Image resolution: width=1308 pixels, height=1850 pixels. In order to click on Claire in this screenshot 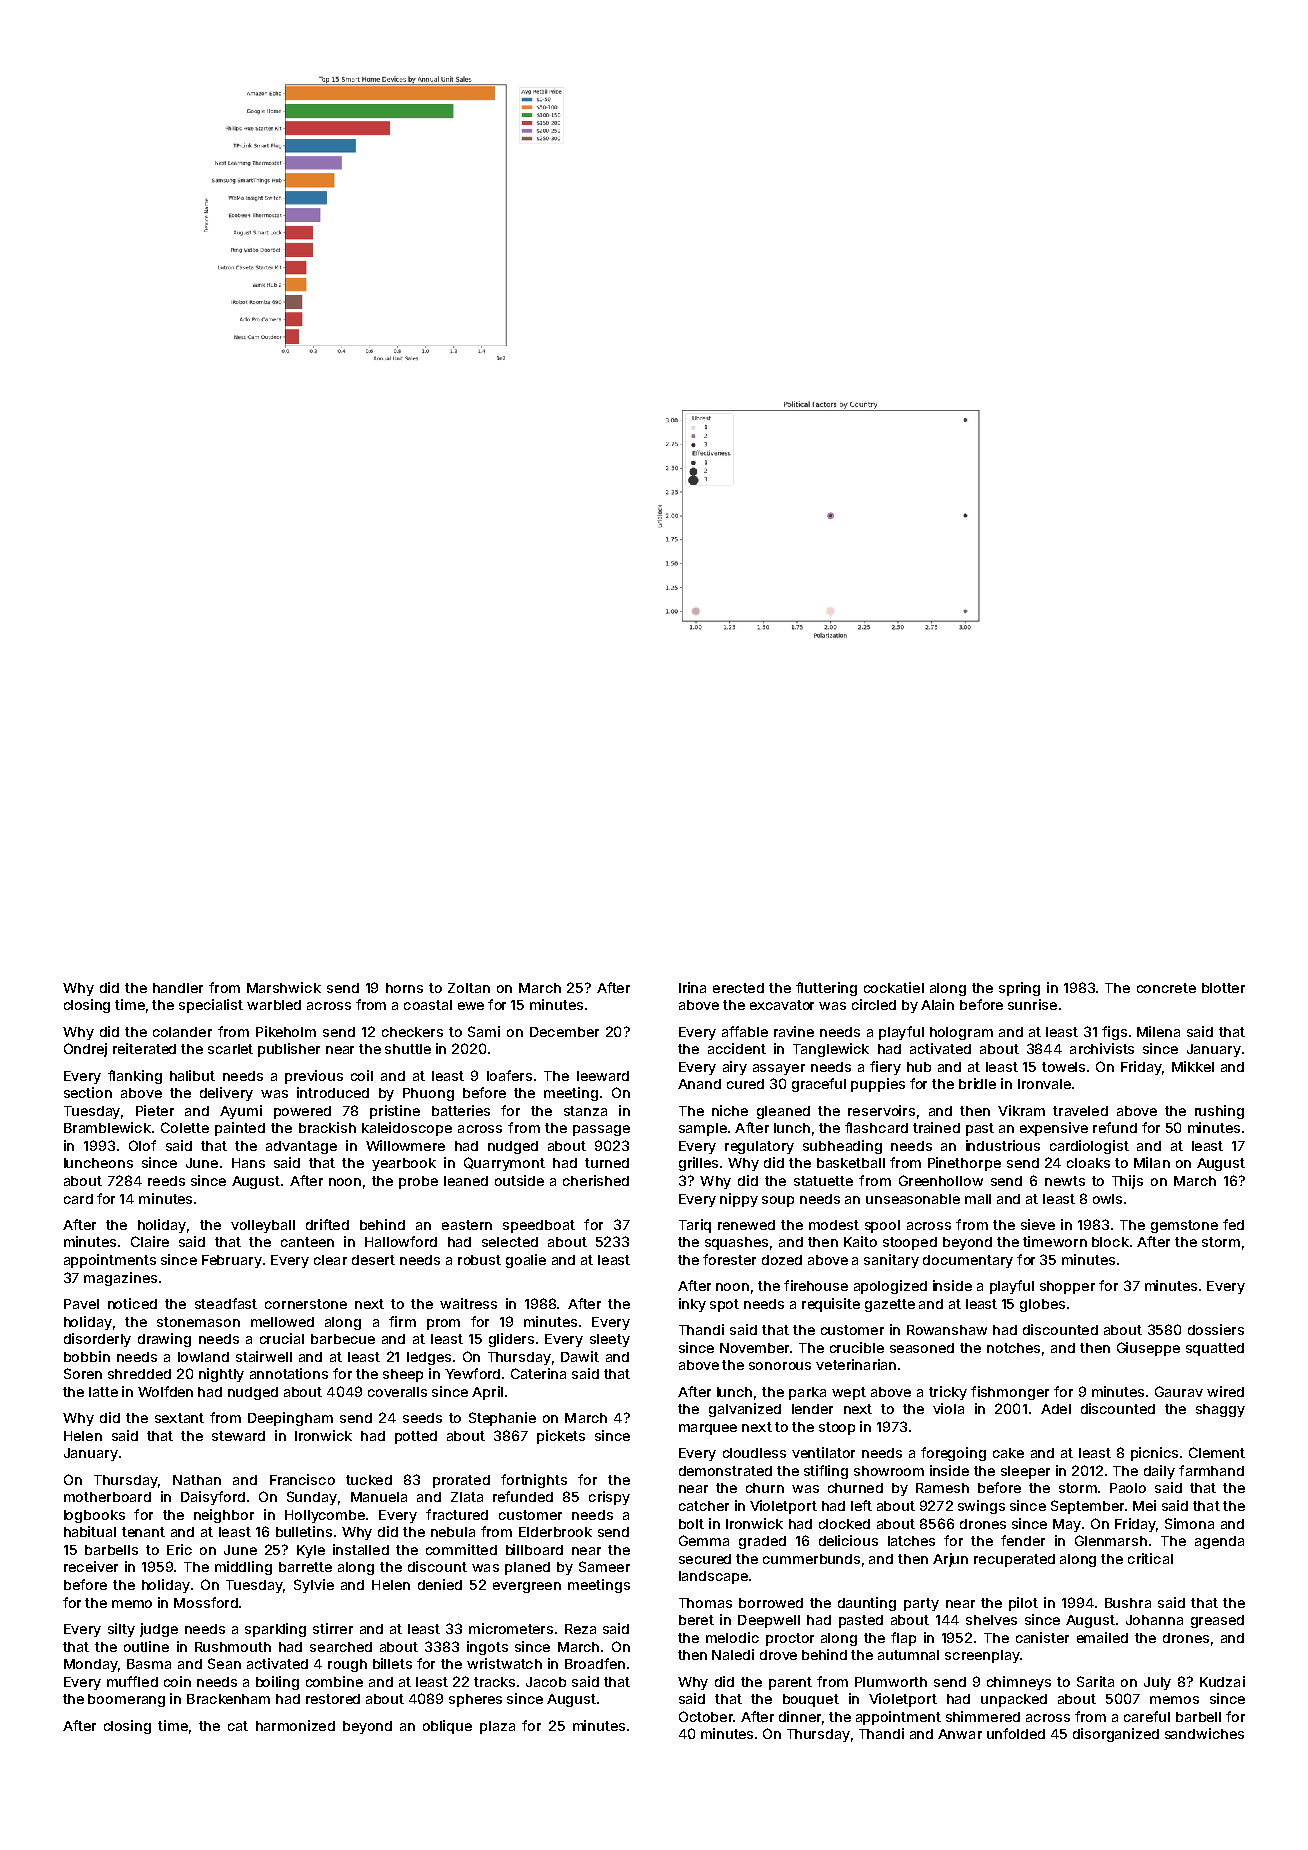, I will do `click(150, 1241)`.
